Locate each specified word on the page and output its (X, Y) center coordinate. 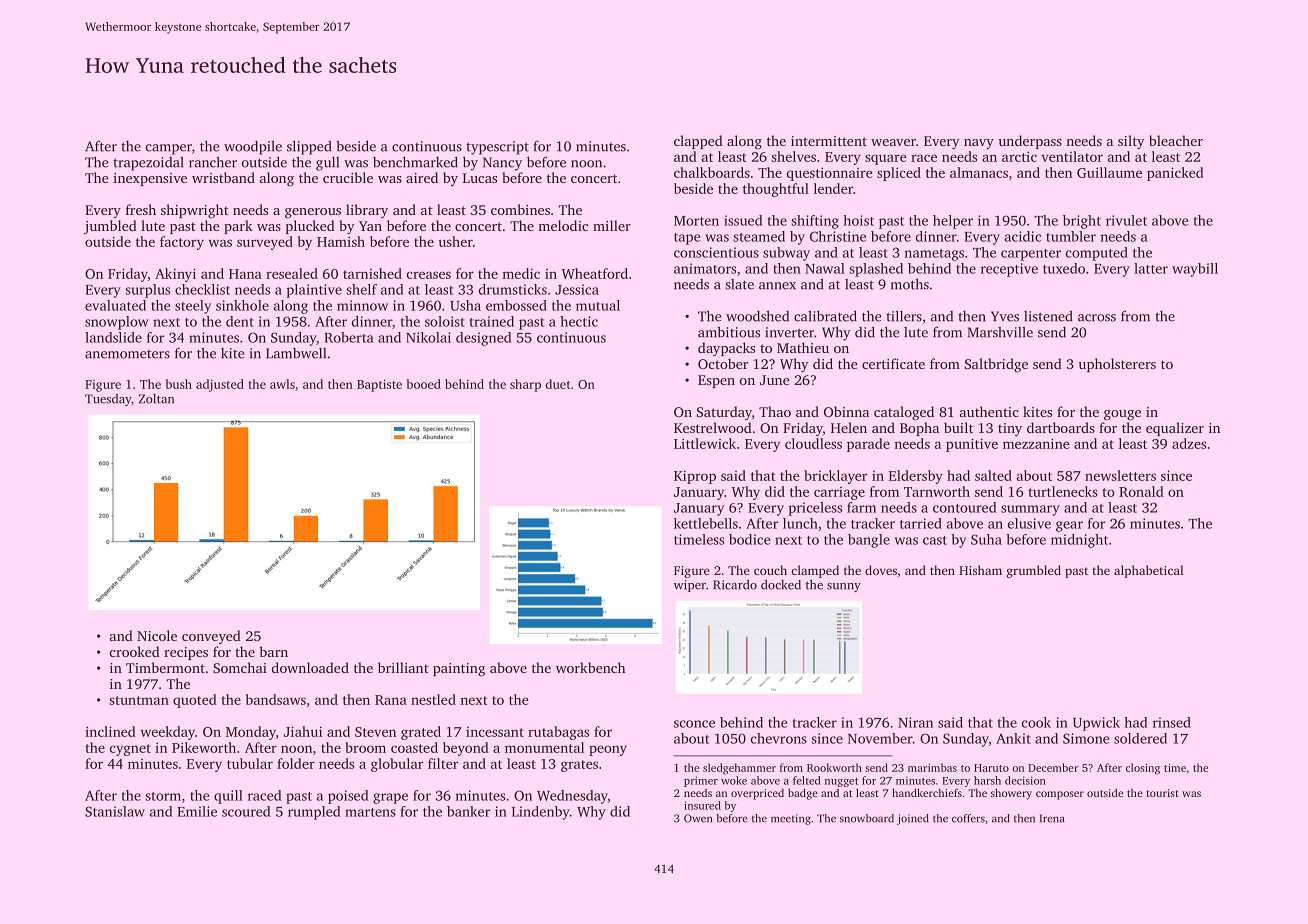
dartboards (1061, 427)
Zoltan (156, 399)
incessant (495, 732)
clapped (698, 142)
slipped (309, 147)
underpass (1030, 142)
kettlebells (706, 523)
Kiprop (695, 477)
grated (421, 733)
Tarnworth (937, 491)
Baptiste (379, 386)
